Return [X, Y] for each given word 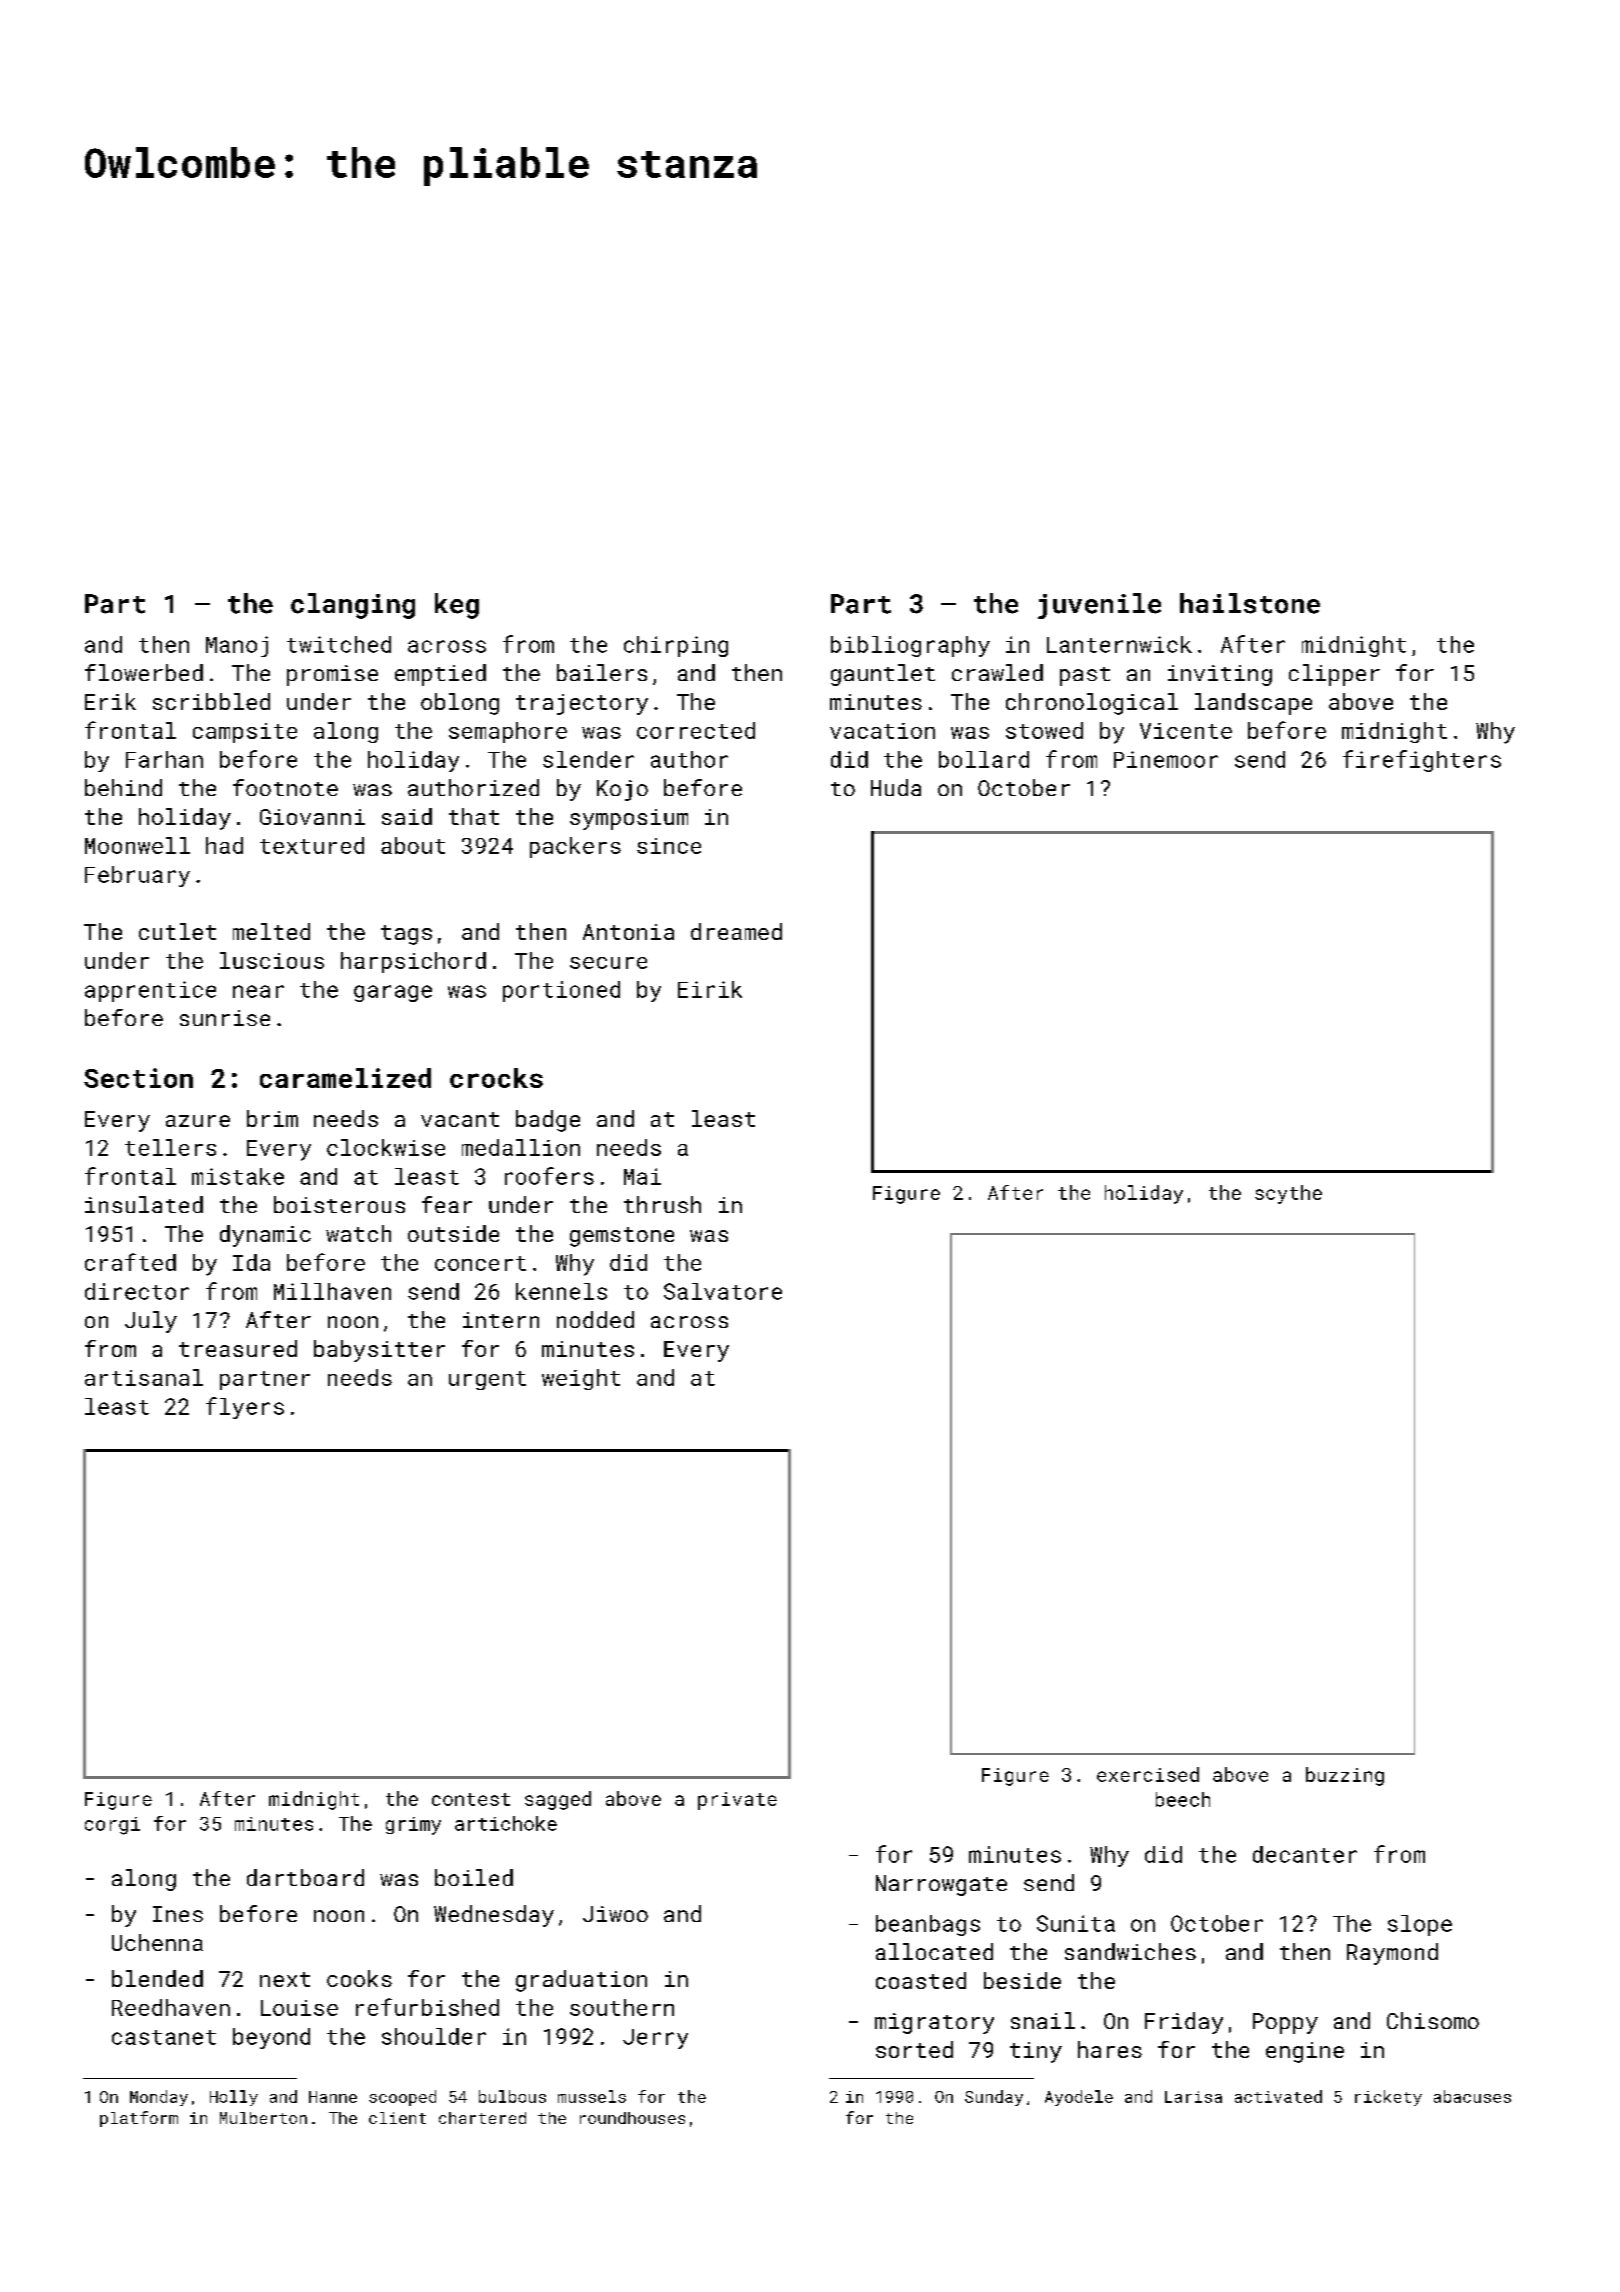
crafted [130, 1262]
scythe [1288, 1194]
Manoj [237, 646]
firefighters [1422, 761]
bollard [984, 759]
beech [1183, 1799]
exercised [1148, 1774]
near [258, 991]
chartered [482, 2118]
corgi [112, 1826]
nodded [595, 1319]
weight [581, 1379]
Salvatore [723, 1291]
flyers [245, 1408]
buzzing [1345, 1776]
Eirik [710, 989]
